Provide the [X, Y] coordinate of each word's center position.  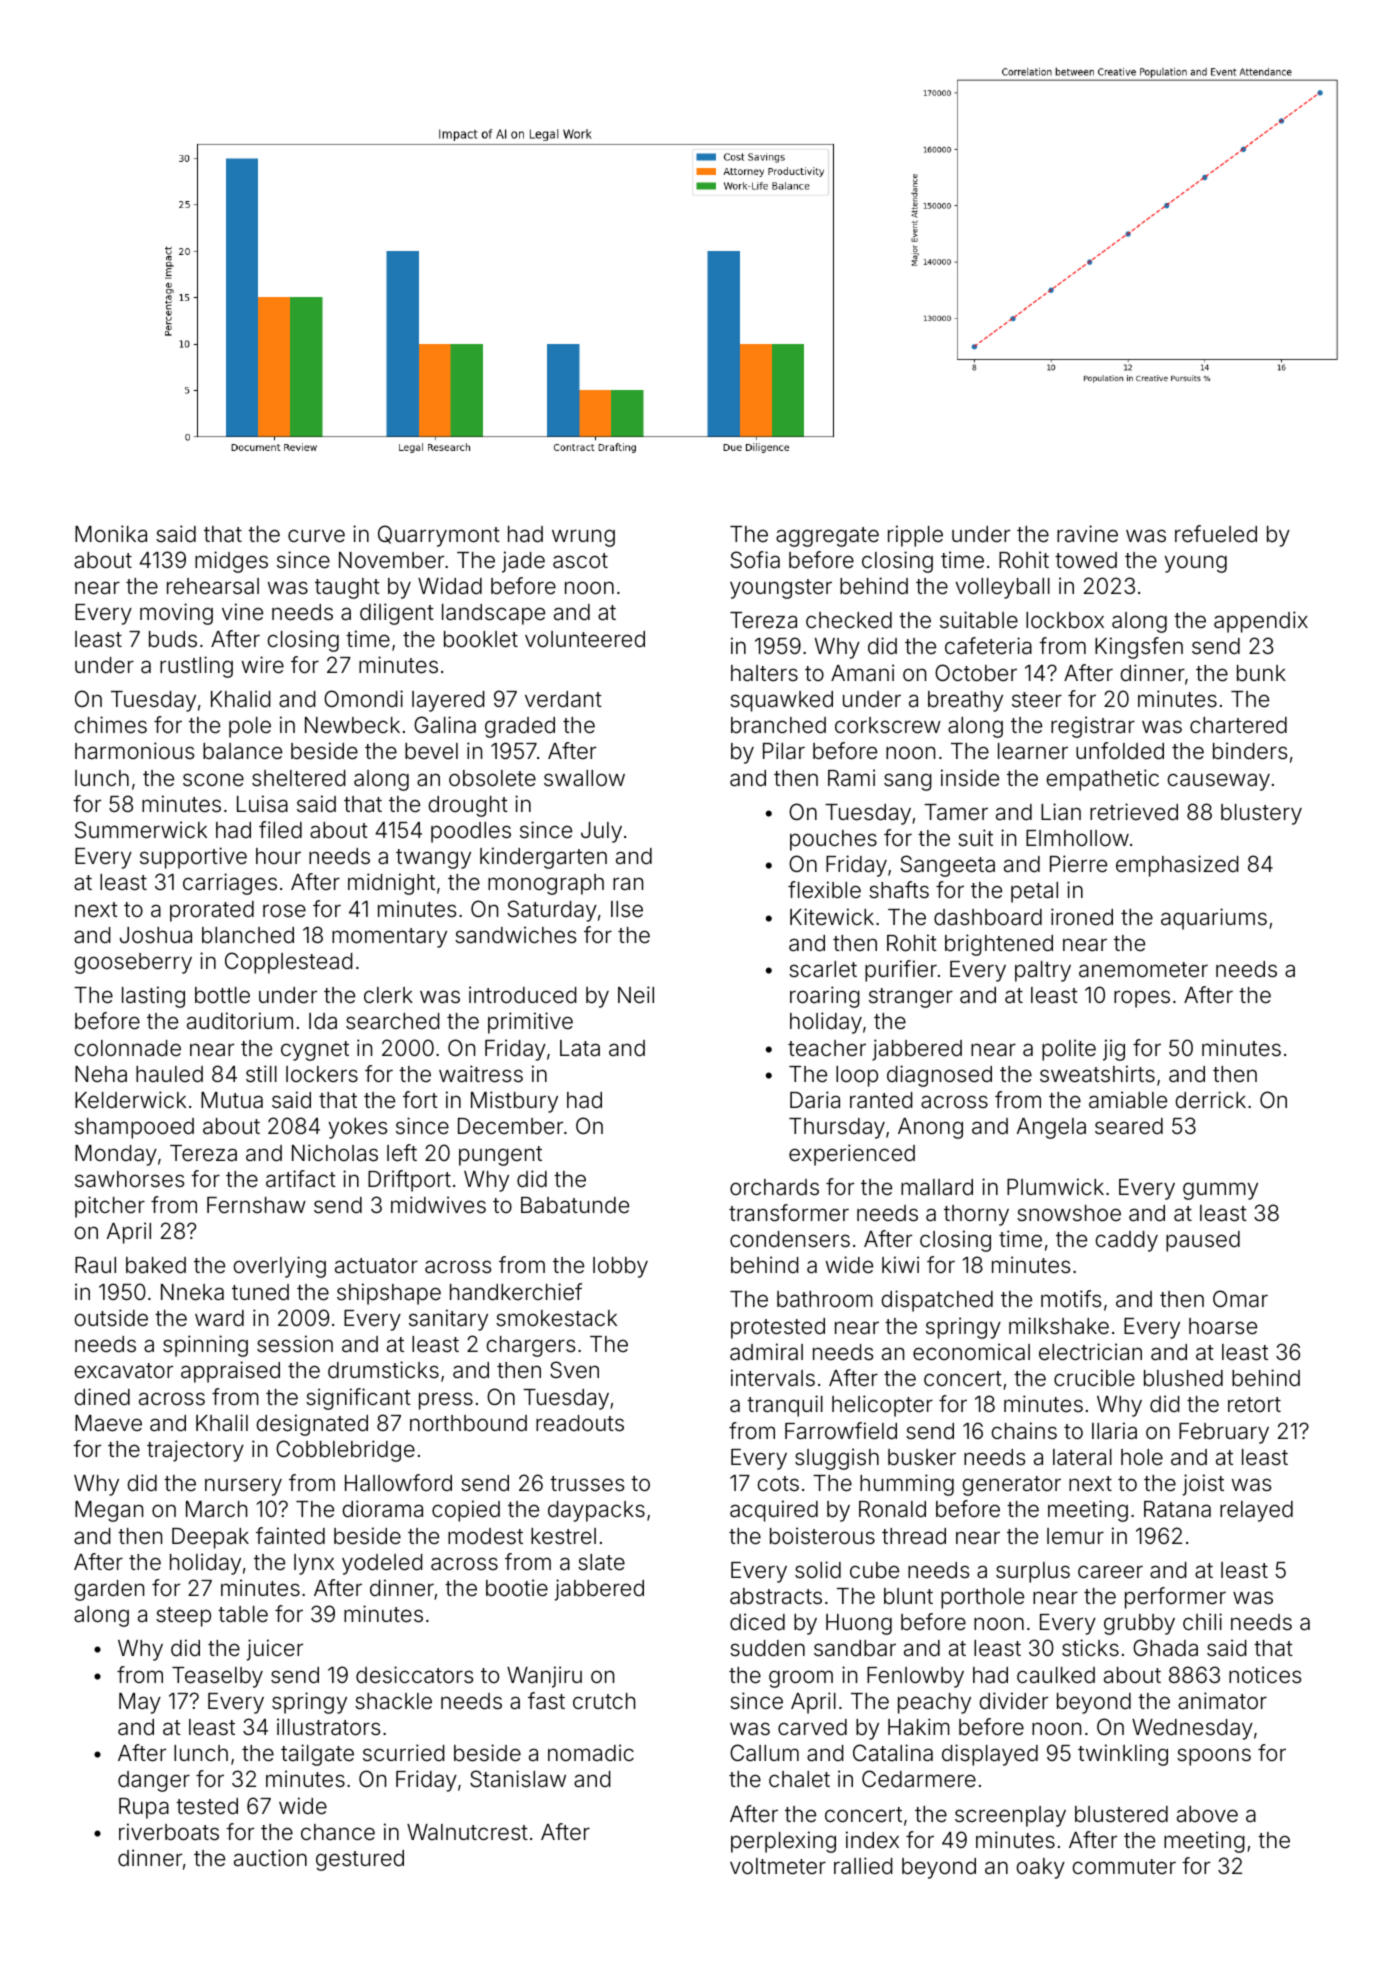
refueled [1216, 534]
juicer [275, 1650]
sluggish [837, 1459]
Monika [111, 534]
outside [111, 1318]
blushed [1183, 1378]
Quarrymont [439, 536]
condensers [790, 1239]
